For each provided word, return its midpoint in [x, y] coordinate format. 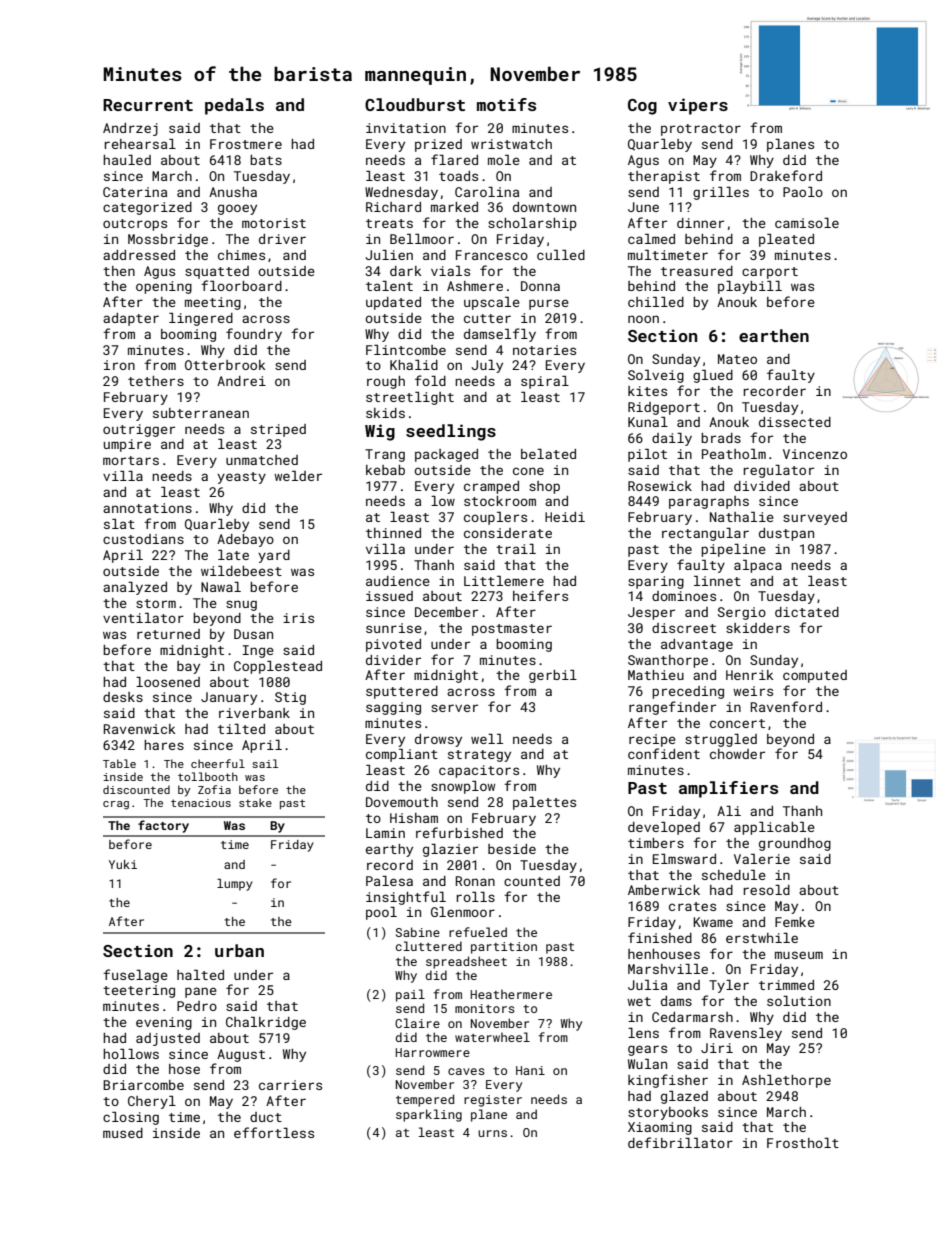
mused [123, 1133]
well [487, 739]
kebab [385, 470]
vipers [698, 106]
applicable [774, 828]
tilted [241, 729]
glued [713, 376]
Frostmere [246, 144]
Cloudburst [415, 104]
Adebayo [245, 540]
